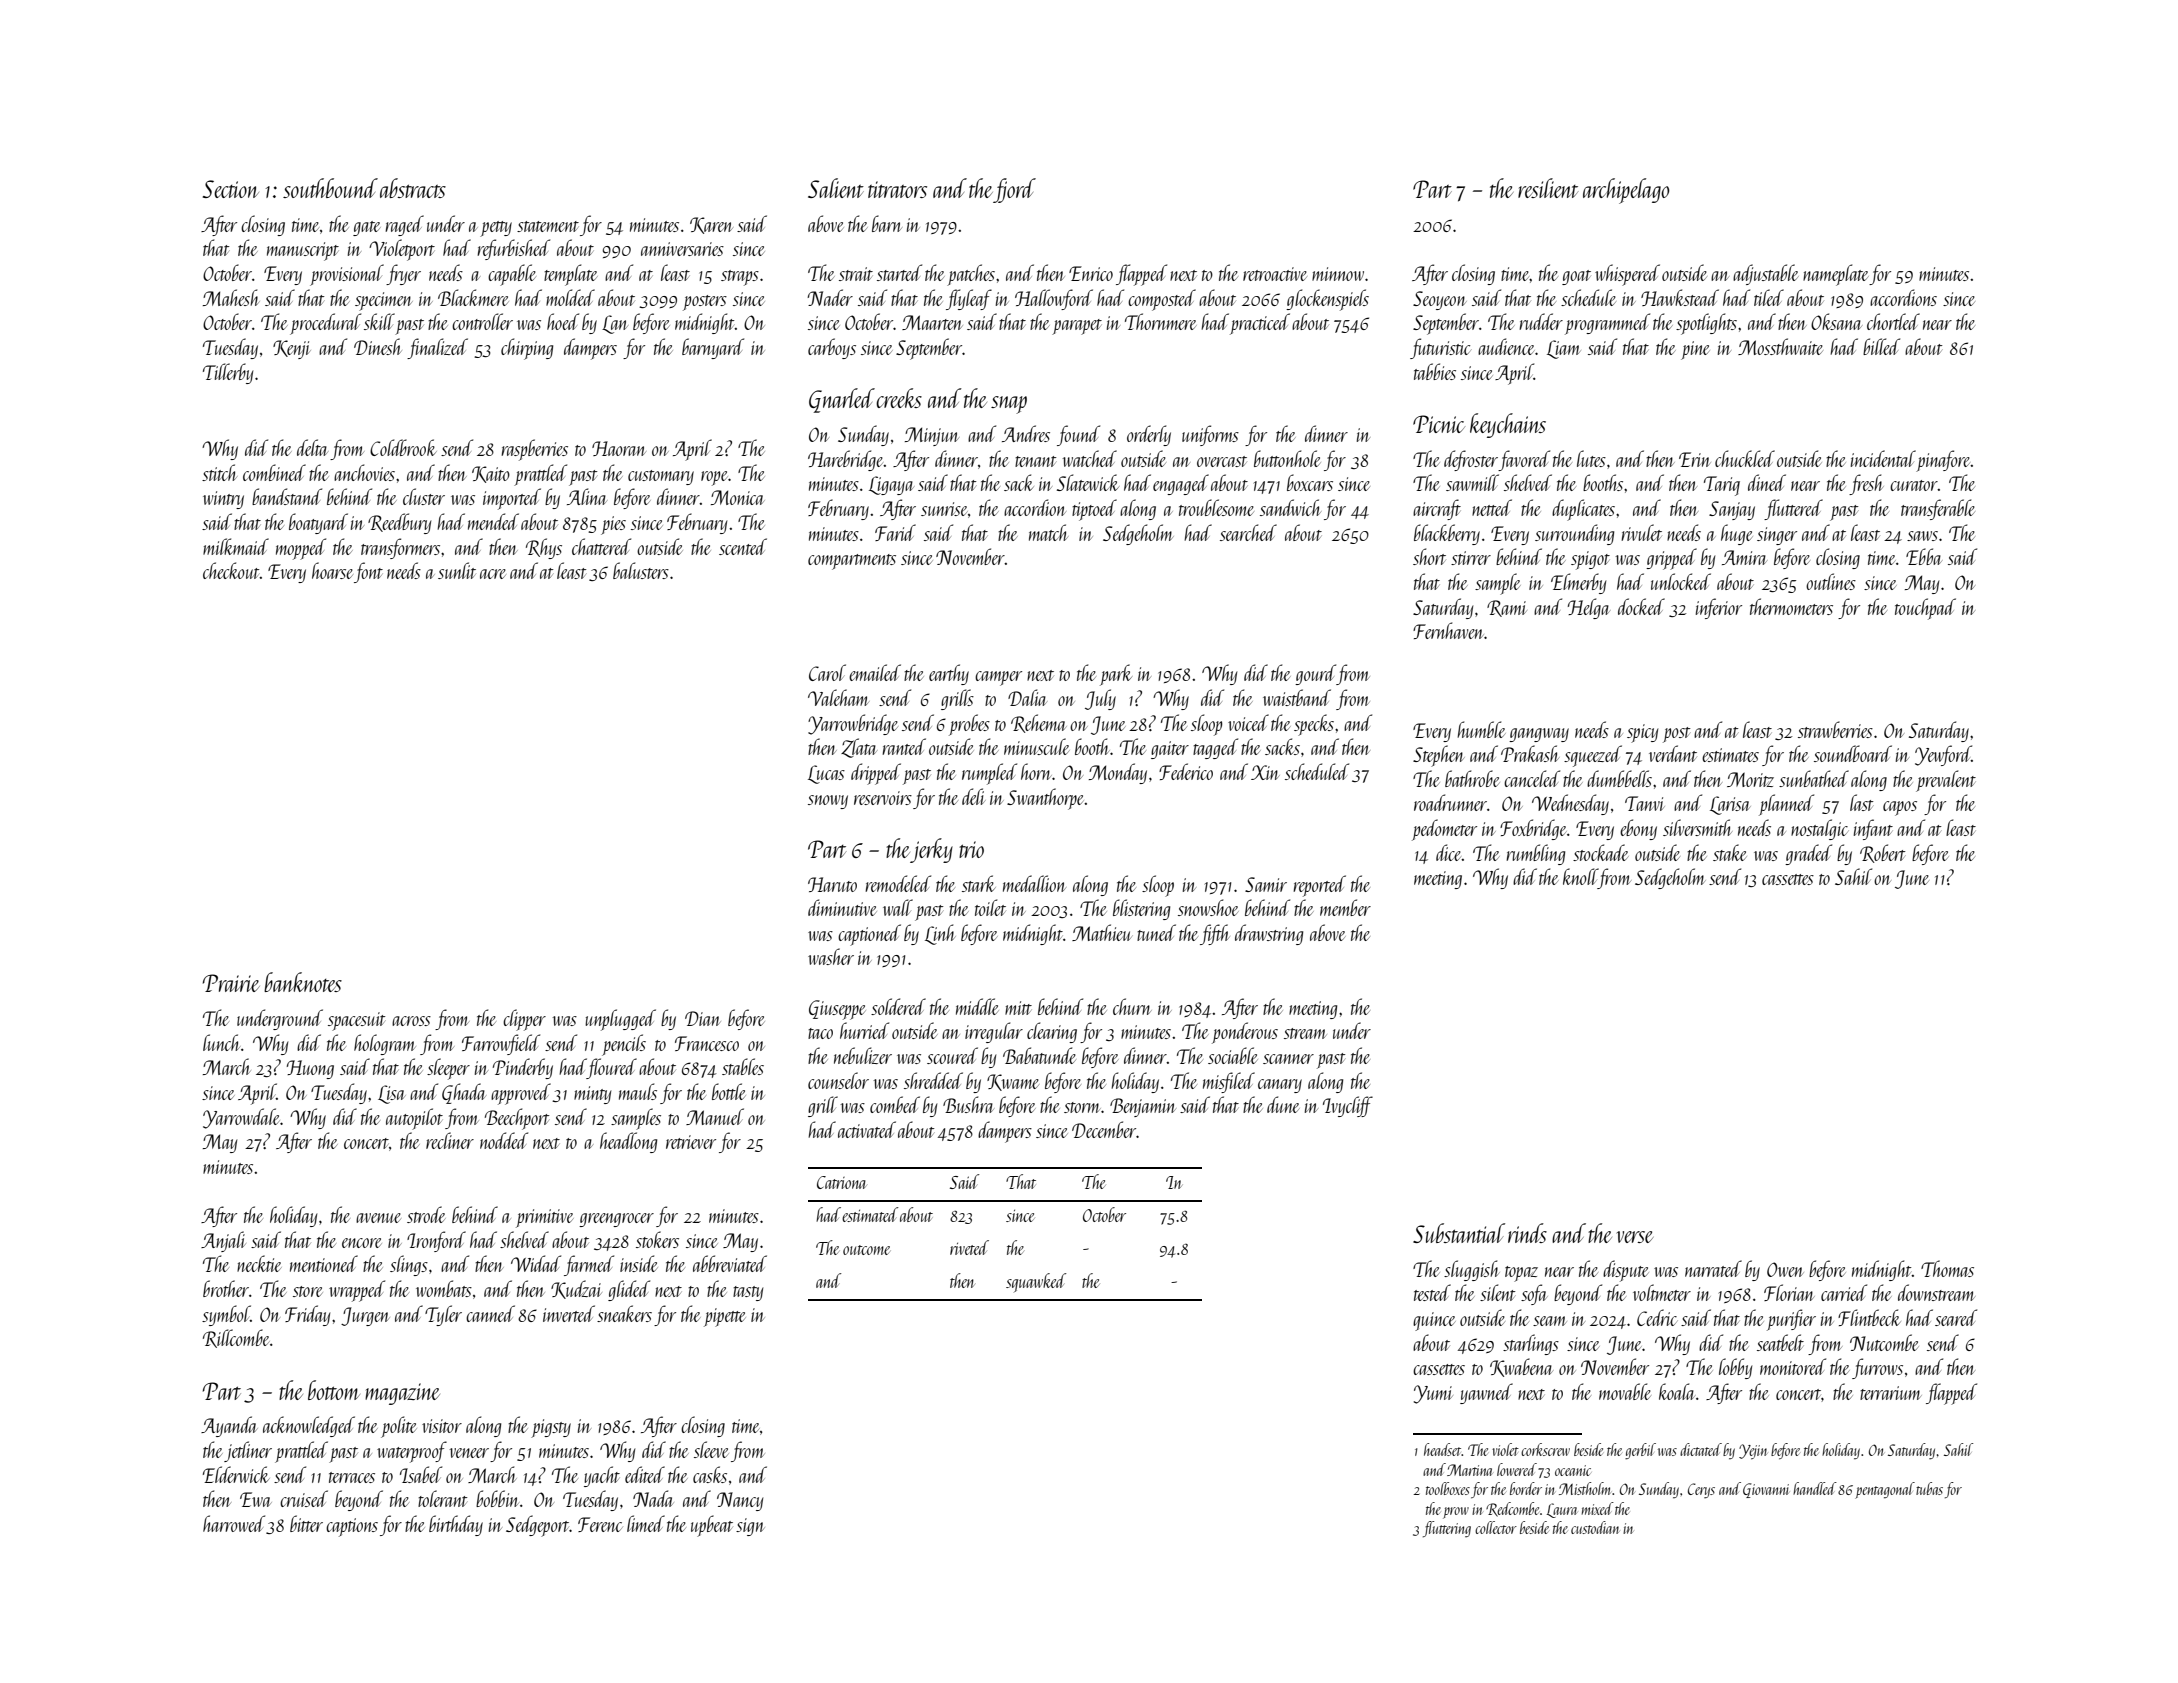 Image resolution: width=2178 pixels, height=1683 pixels. Describe the element at coordinates (883, 798) in the document. I see `reservoirs` at that location.
